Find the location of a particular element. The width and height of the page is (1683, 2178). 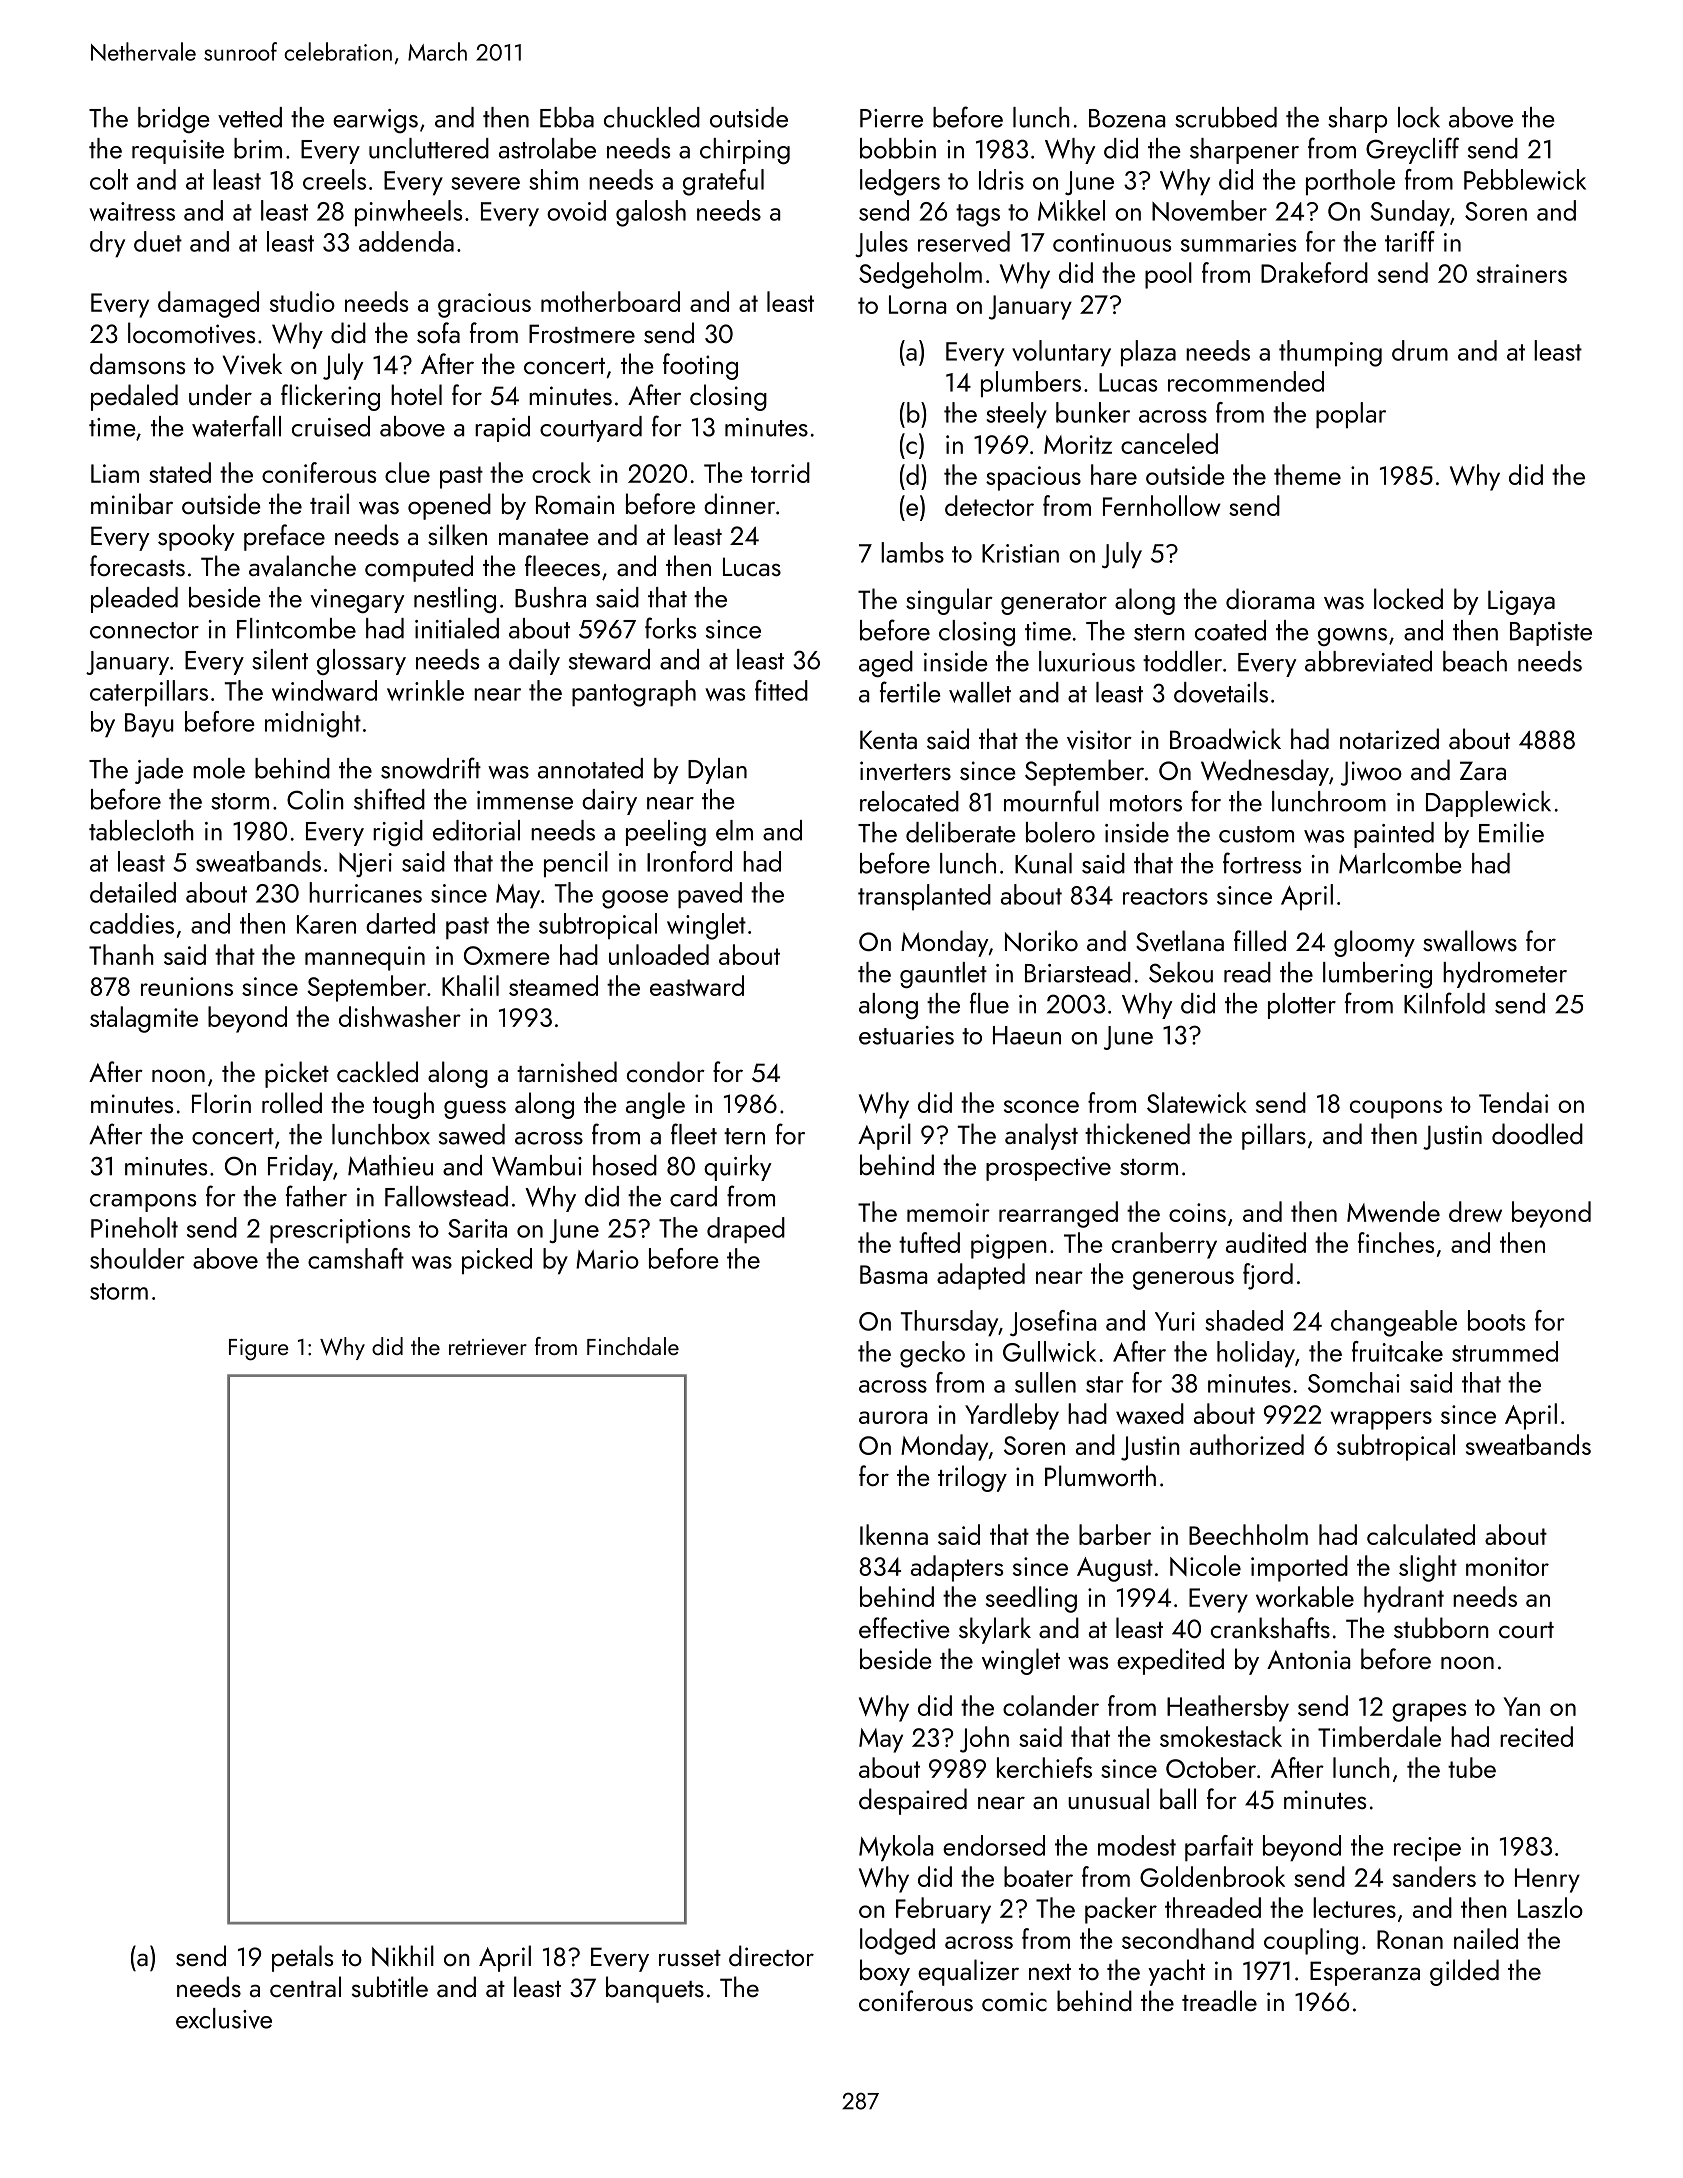

footing is located at coordinates (700, 366).
